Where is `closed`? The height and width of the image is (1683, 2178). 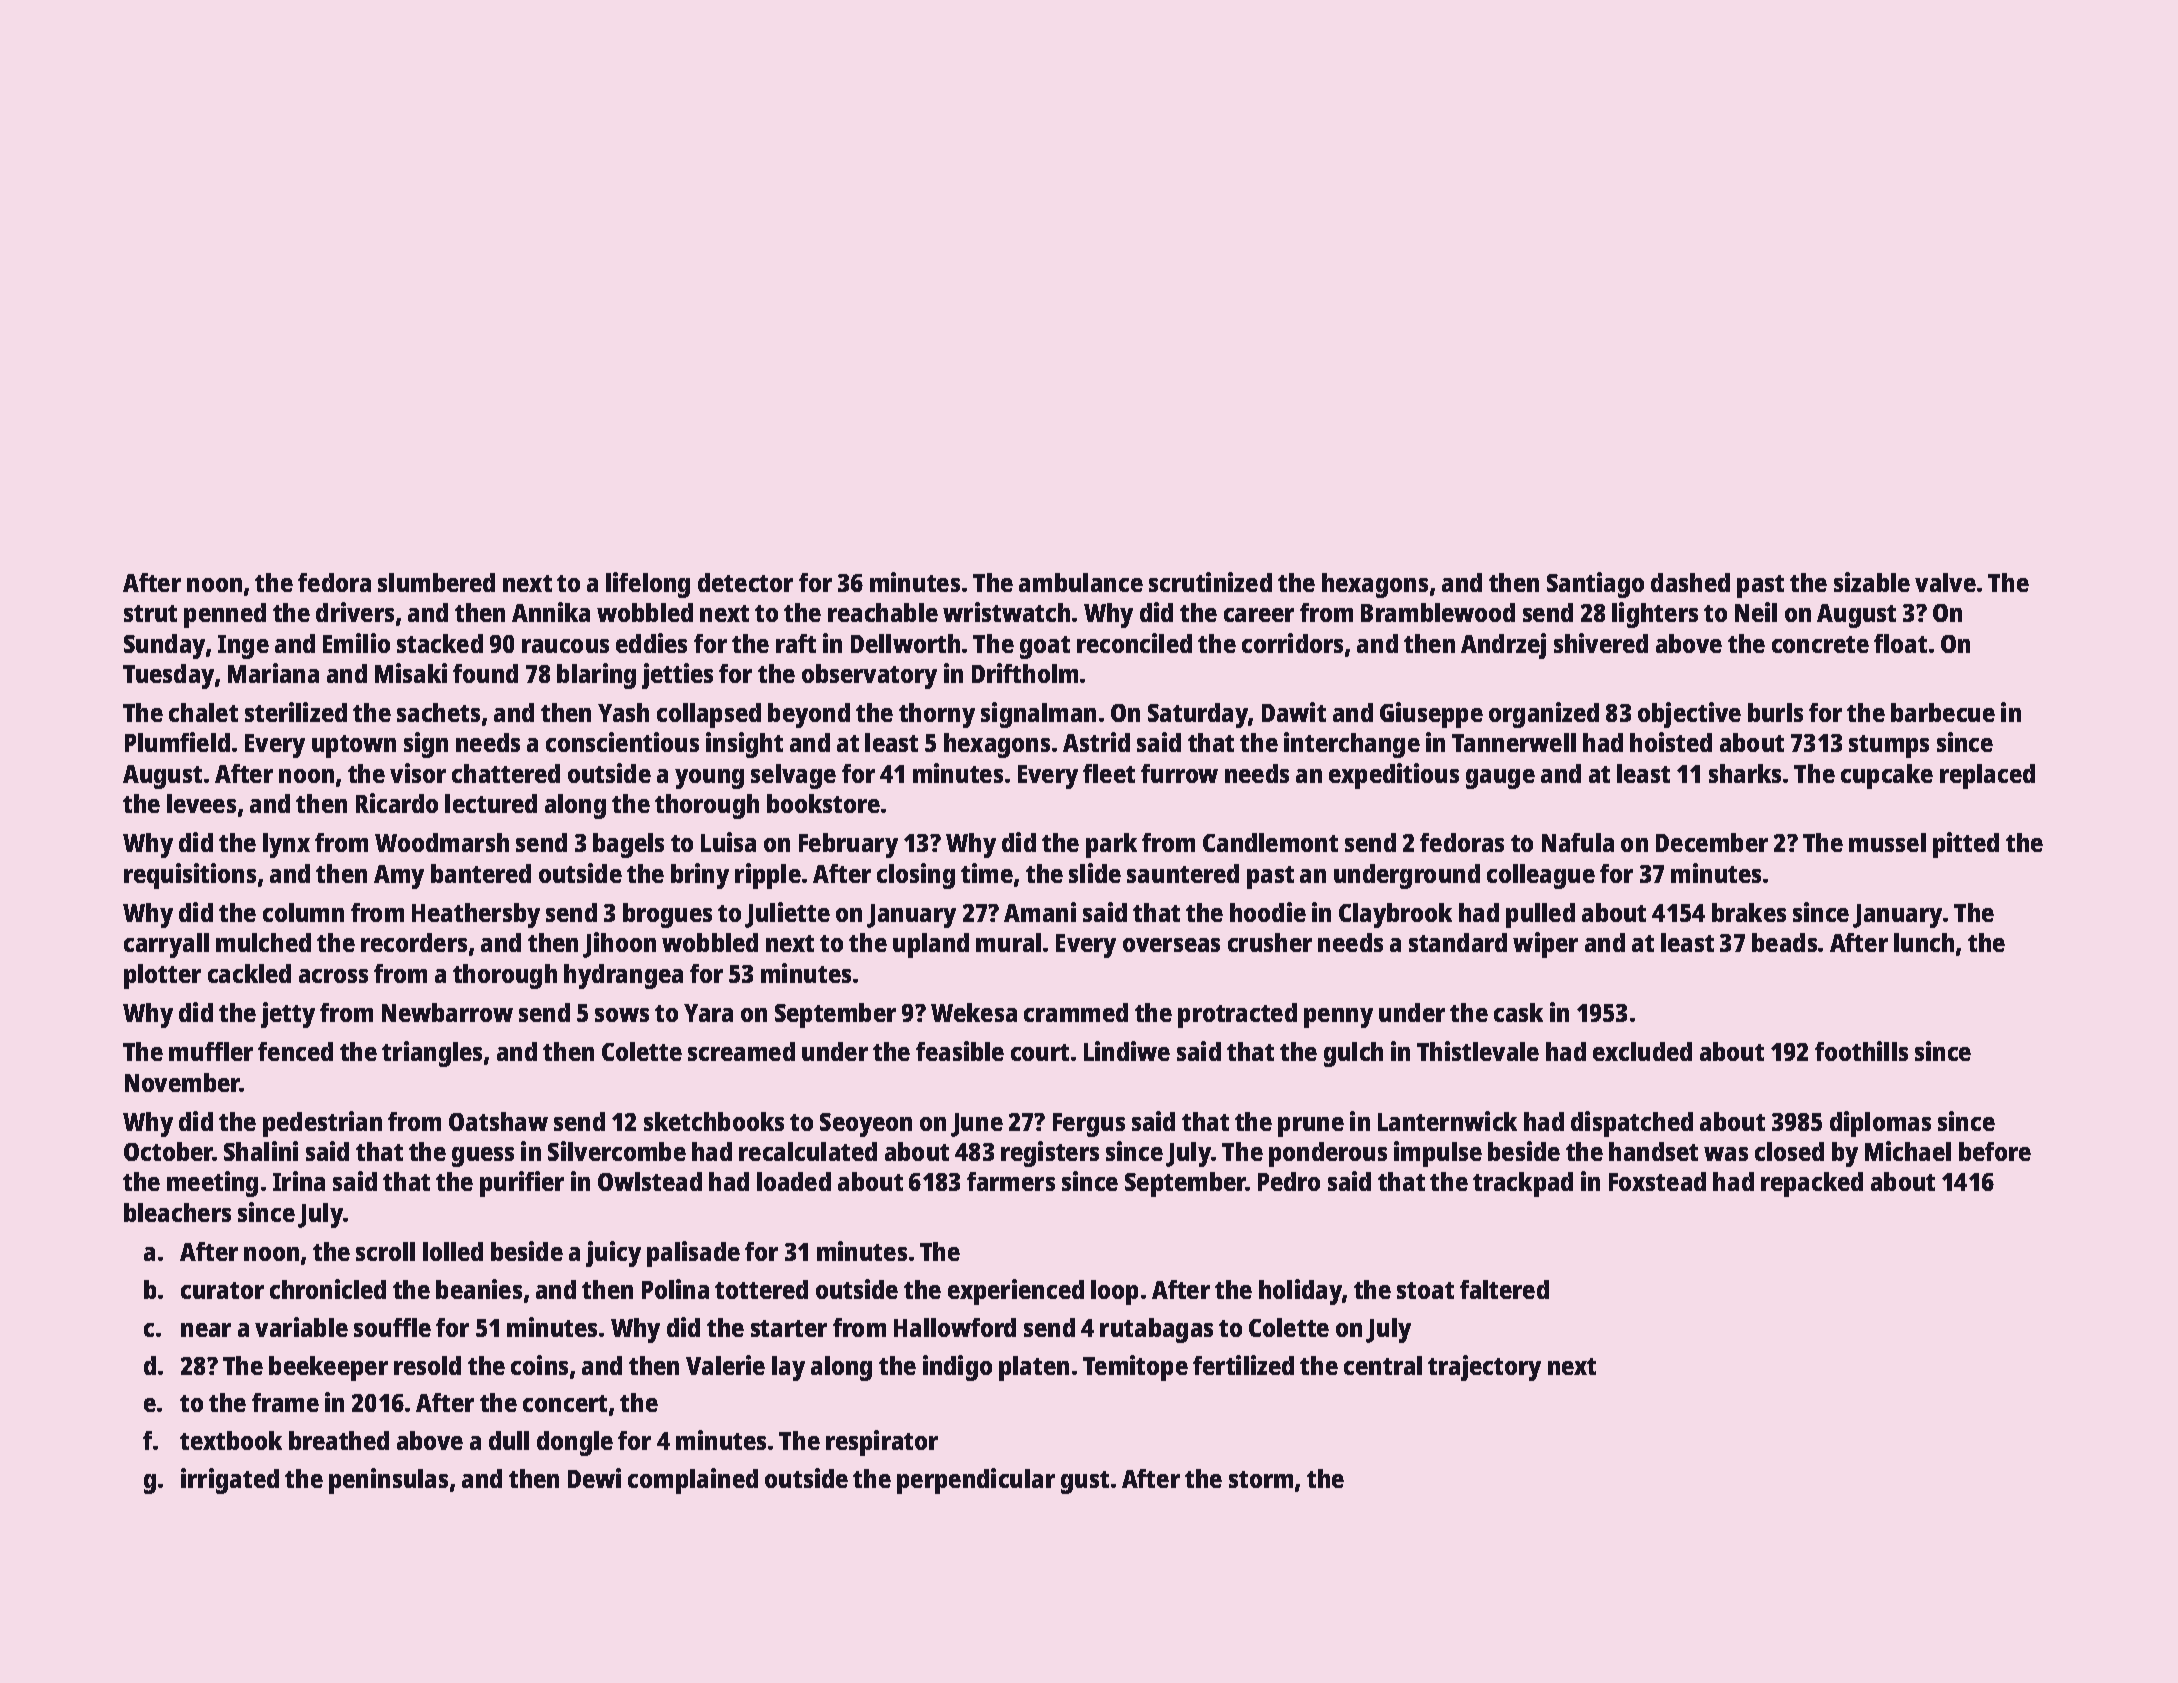
closed is located at coordinates (1789, 1151).
